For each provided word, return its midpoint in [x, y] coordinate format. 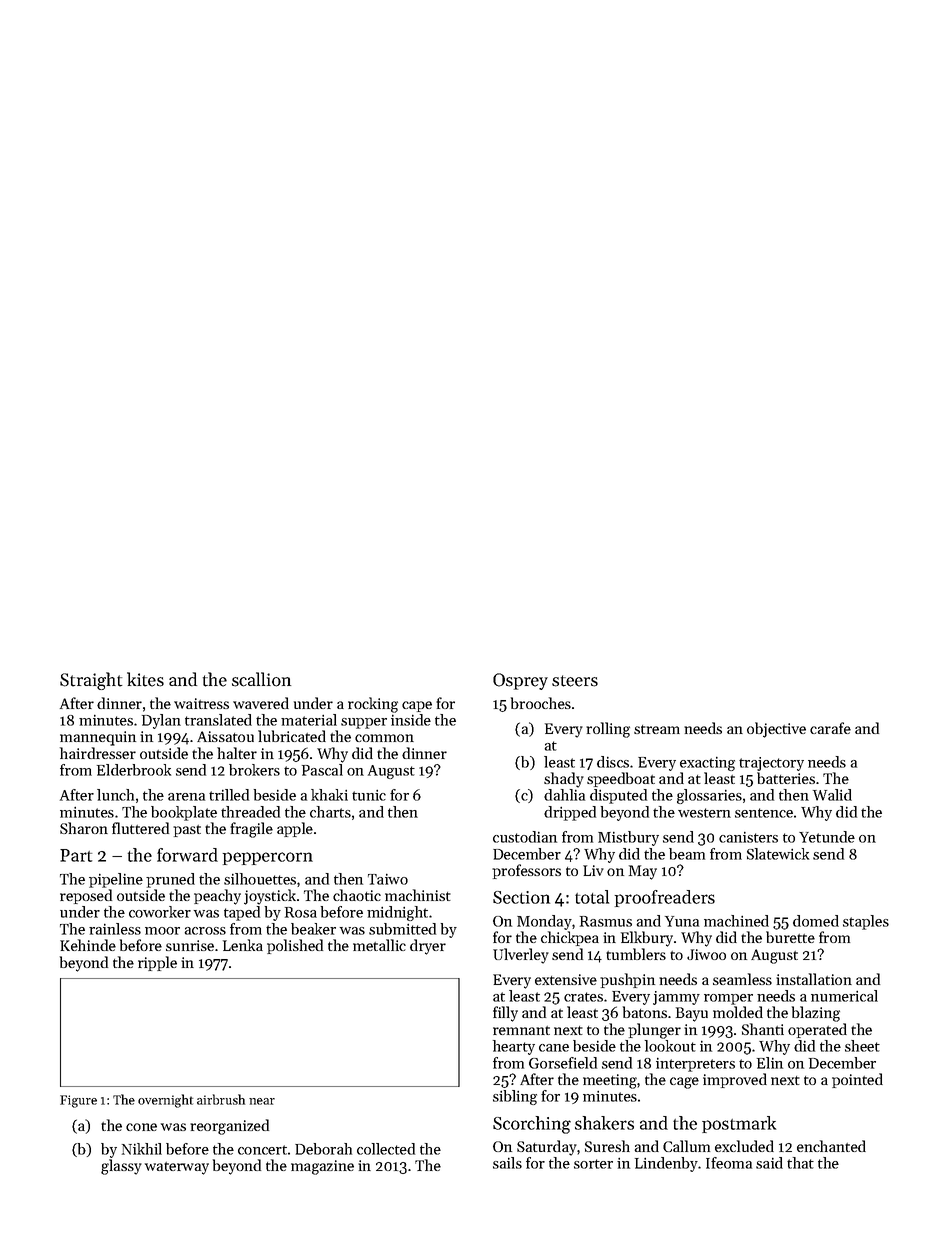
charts [330, 812]
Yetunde [827, 837]
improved [735, 1080]
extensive [566, 979]
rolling [608, 730]
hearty [514, 1047]
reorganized [229, 1127]
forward [187, 855]
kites [145, 679]
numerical [844, 996]
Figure [78, 1101]
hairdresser [98, 753]
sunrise [190, 945]
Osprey [520, 681]
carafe [830, 728]
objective [776, 730]
